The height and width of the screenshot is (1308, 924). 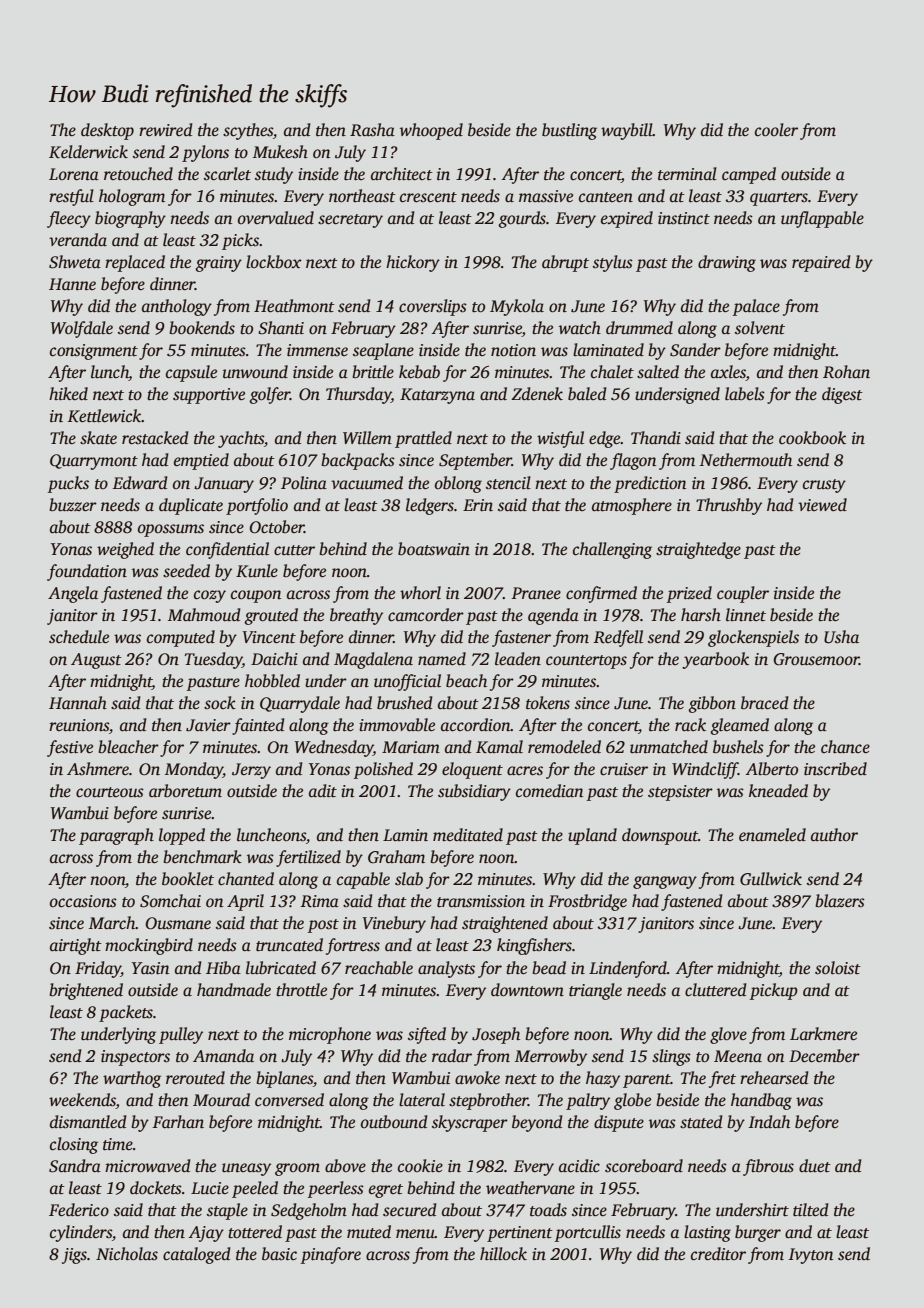 I want to click on Thrushby, so click(x=729, y=506).
